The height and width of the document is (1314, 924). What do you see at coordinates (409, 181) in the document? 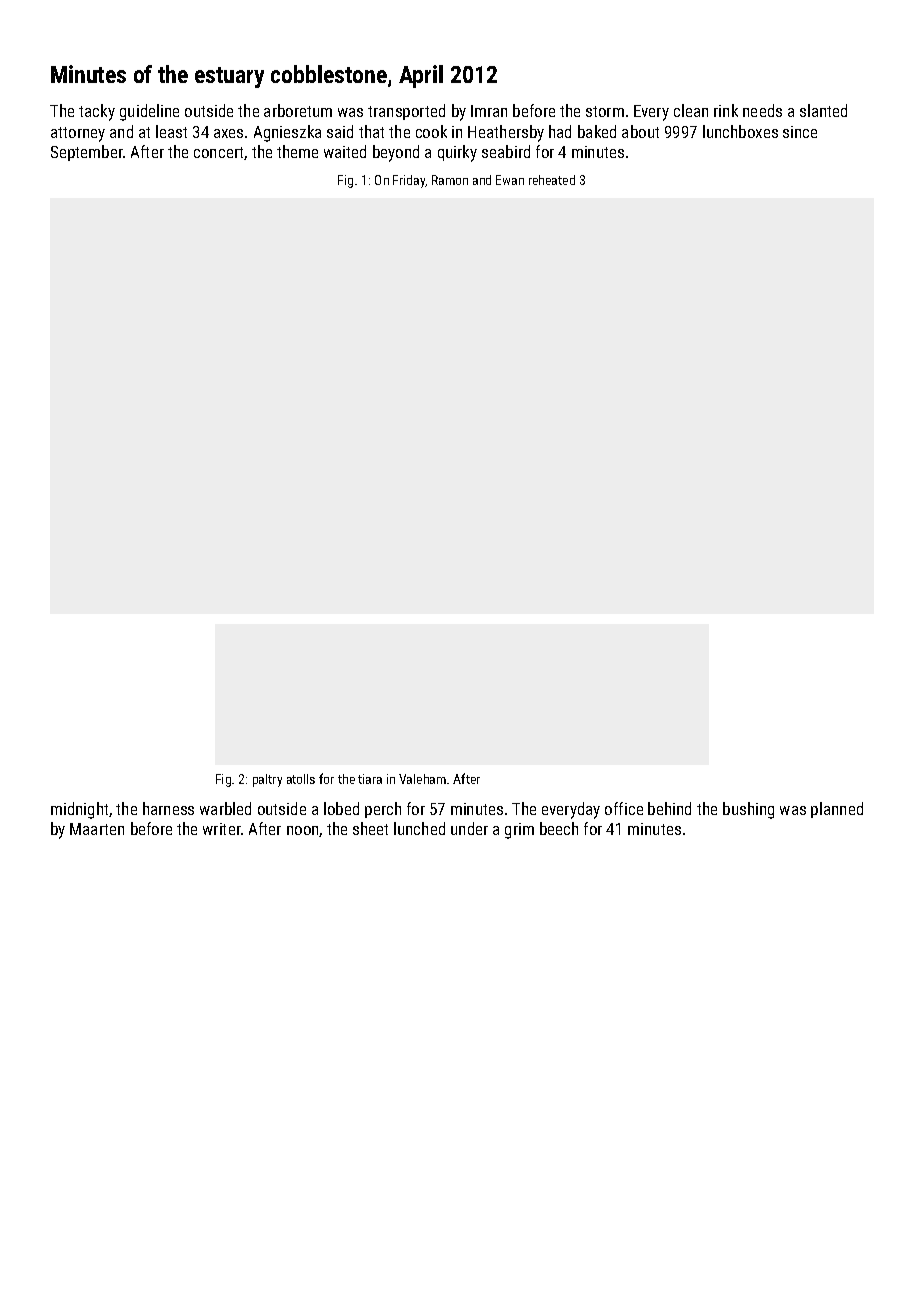
I see `Friday` at bounding box center [409, 181].
